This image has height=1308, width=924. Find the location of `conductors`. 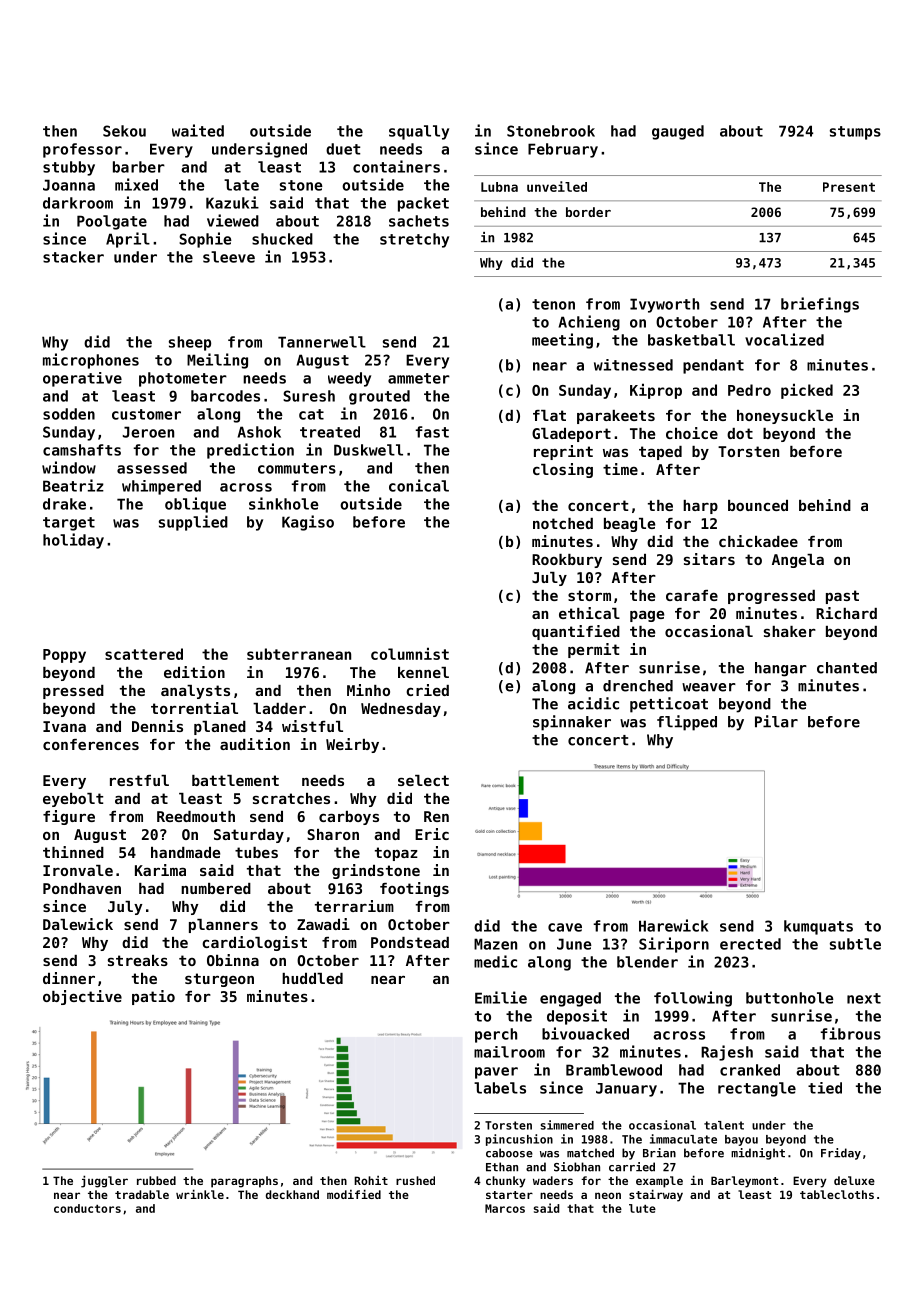

conductors is located at coordinates (87, 1208).
